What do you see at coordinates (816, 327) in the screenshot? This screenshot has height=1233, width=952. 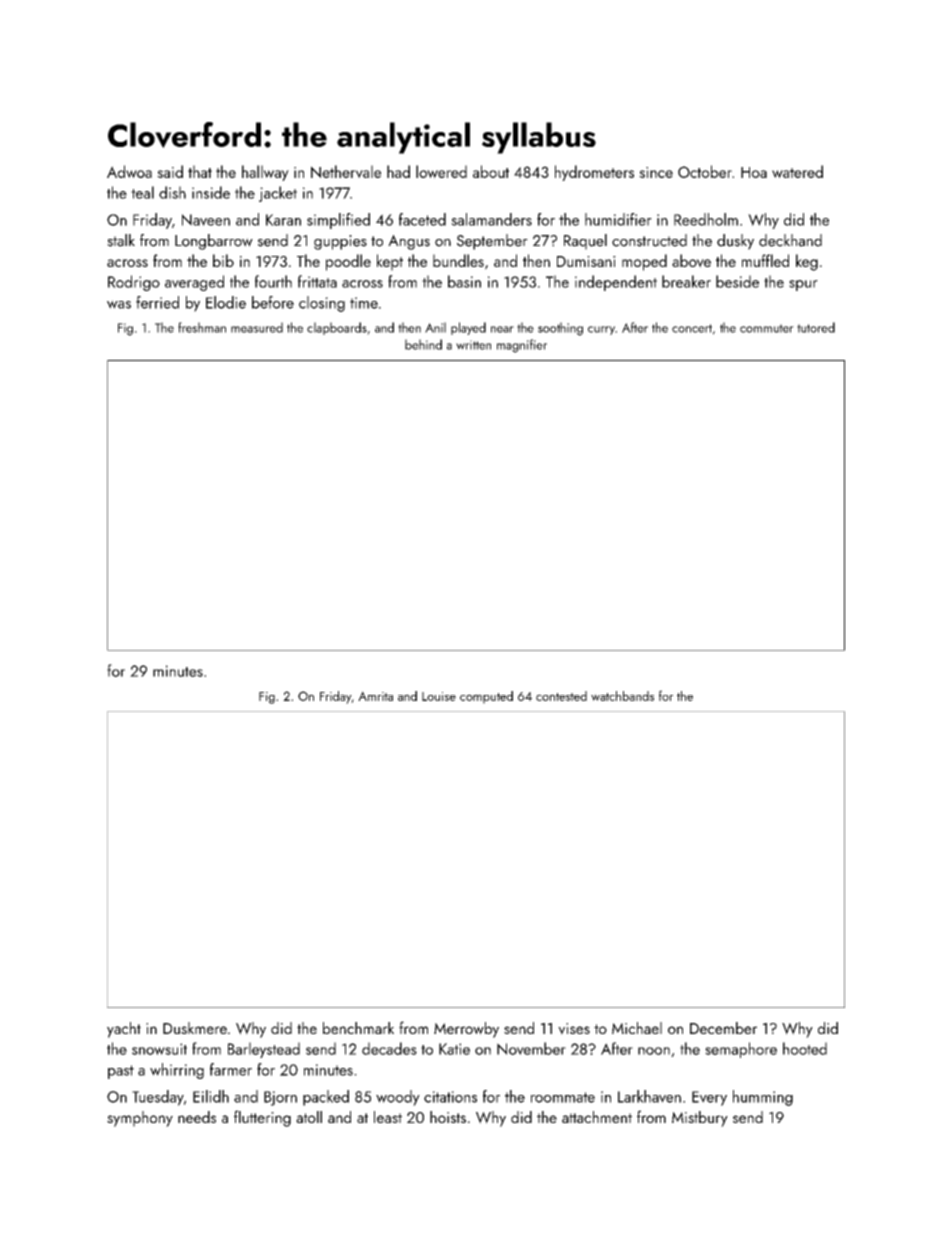 I see `tutored` at bounding box center [816, 327].
